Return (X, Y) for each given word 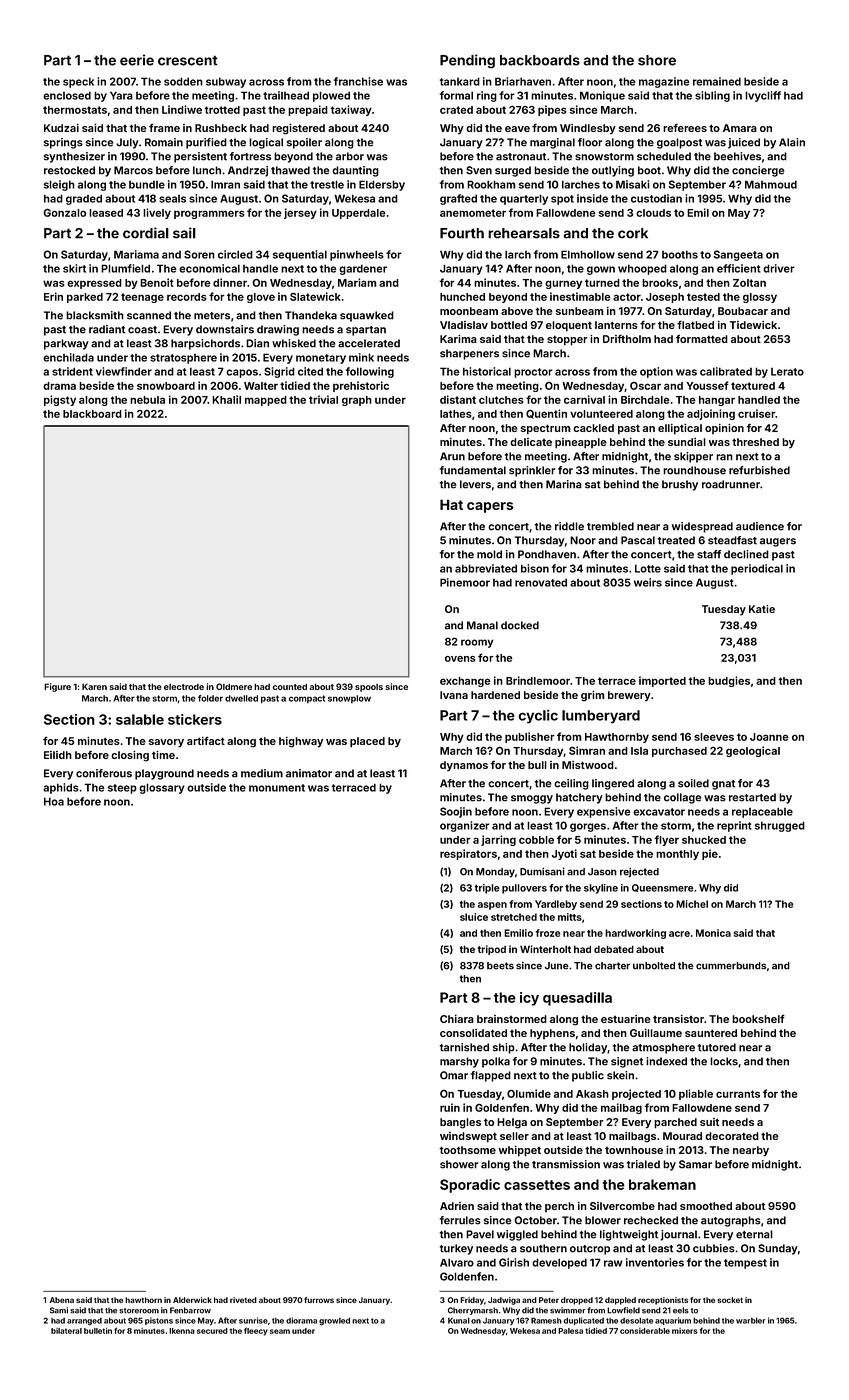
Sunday (778, 1249)
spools (369, 688)
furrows (319, 1300)
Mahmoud (771, 184)
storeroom (139, 1311)
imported (662, 681)
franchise (358, 81)
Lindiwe (182, 109)
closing (130, 756)
